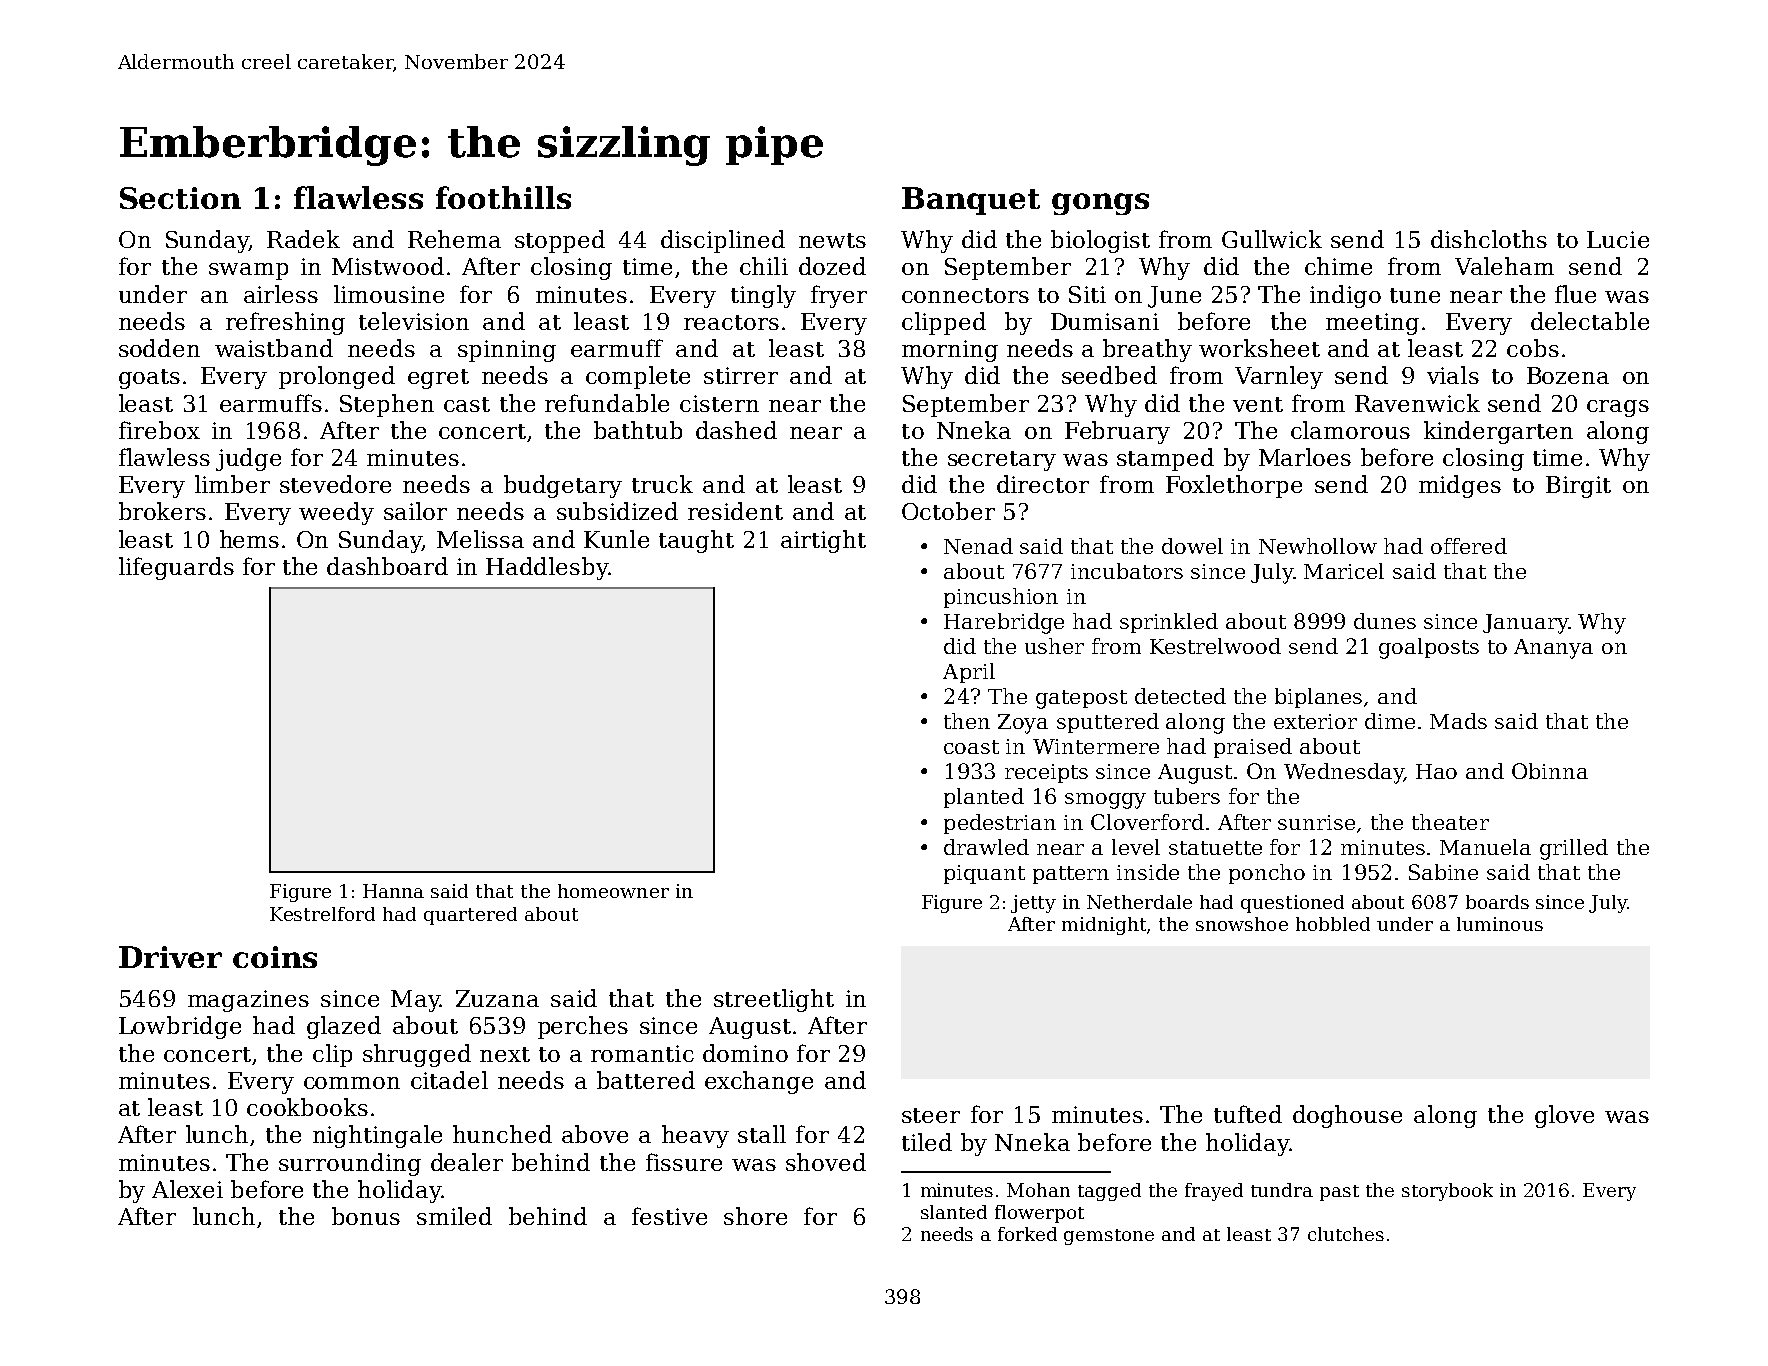 The height and width of the screenshot is (1366, 1768). Describe the element at coordinates (467, 1162) in the screenshot. I see `dealer` at that location.
